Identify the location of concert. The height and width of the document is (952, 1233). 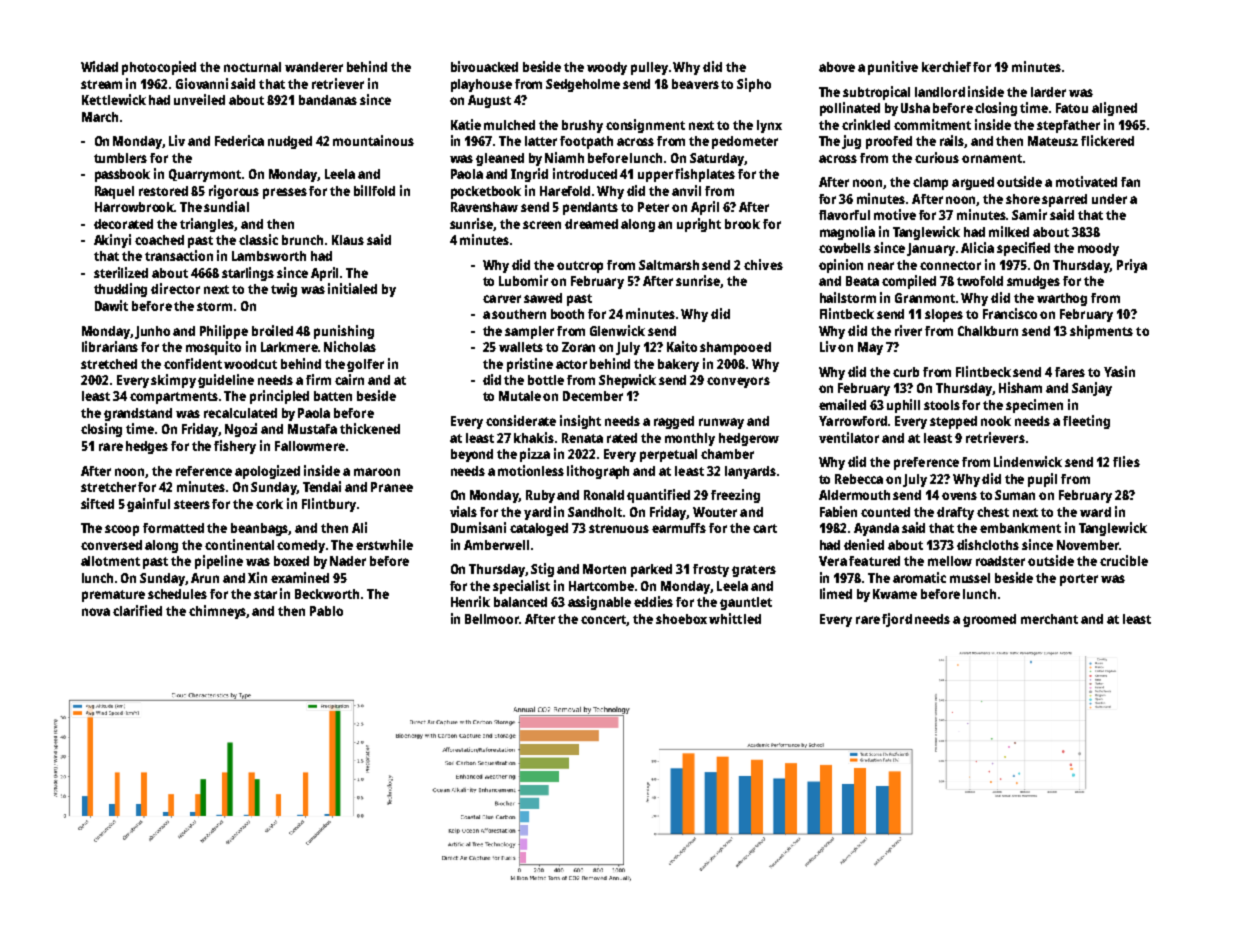
(604, 620).
